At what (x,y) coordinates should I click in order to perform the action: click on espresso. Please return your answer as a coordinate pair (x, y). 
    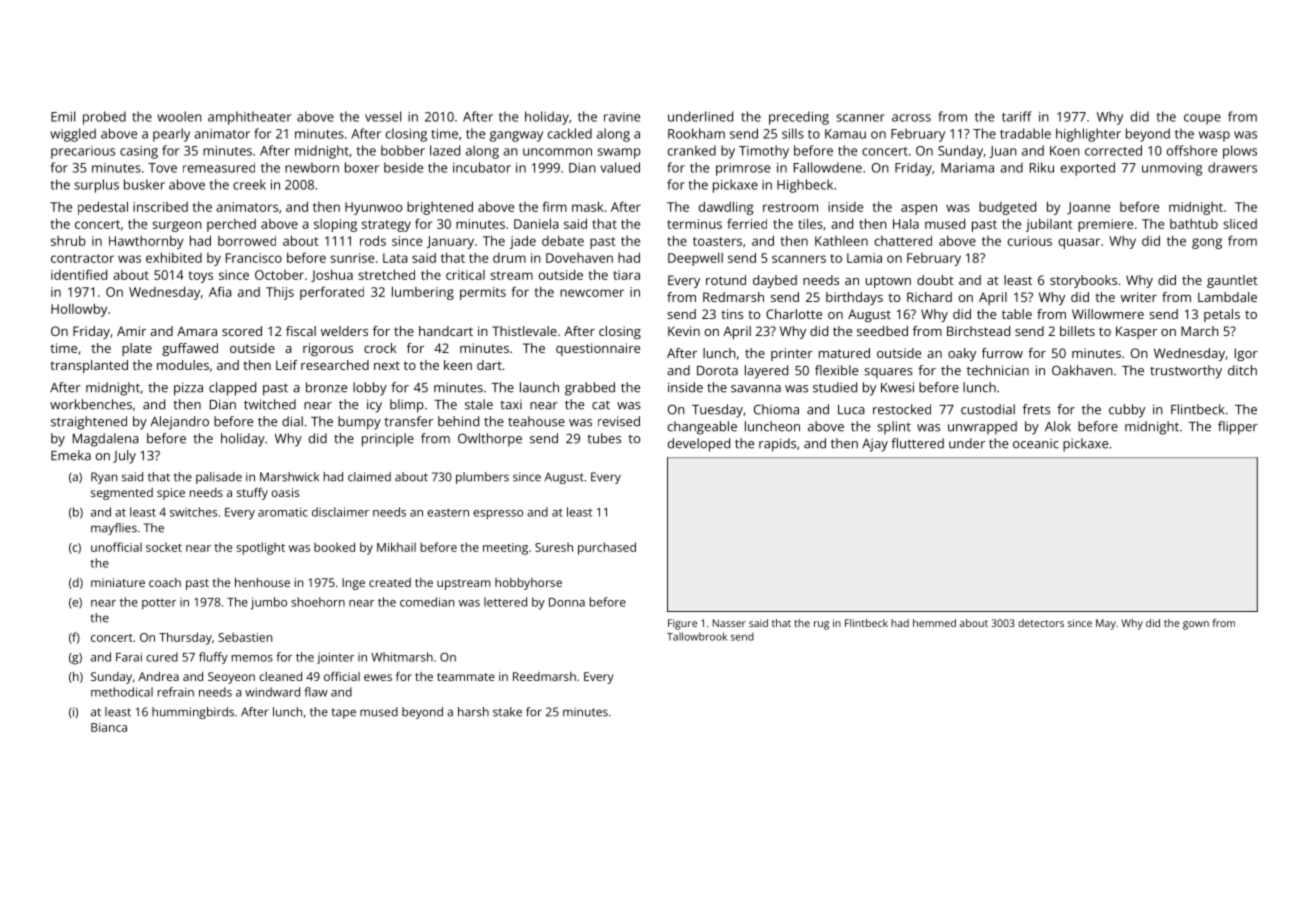
    Looking at the image, I should click on (498, 515).
